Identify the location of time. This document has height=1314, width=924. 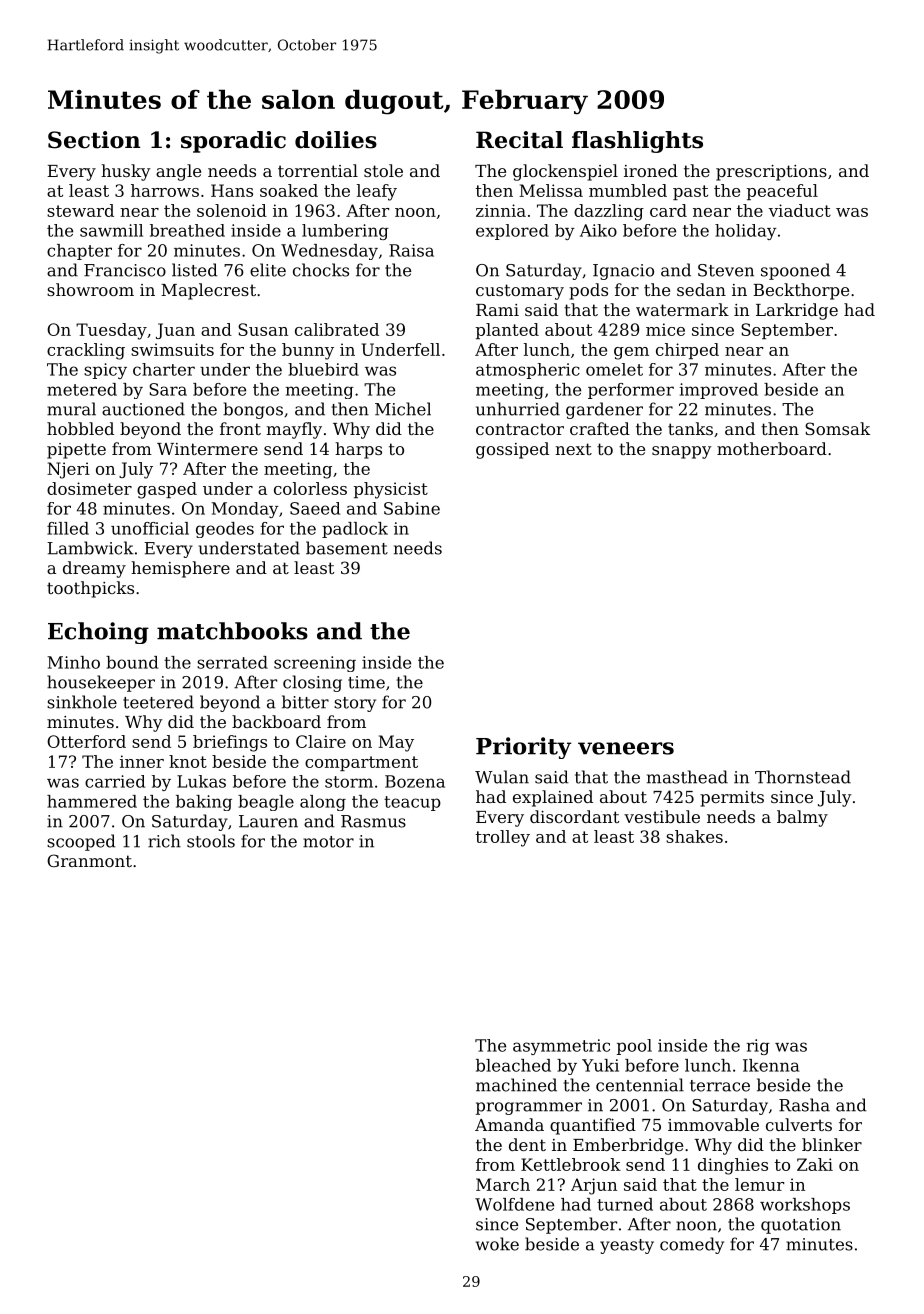
(366, 682).
